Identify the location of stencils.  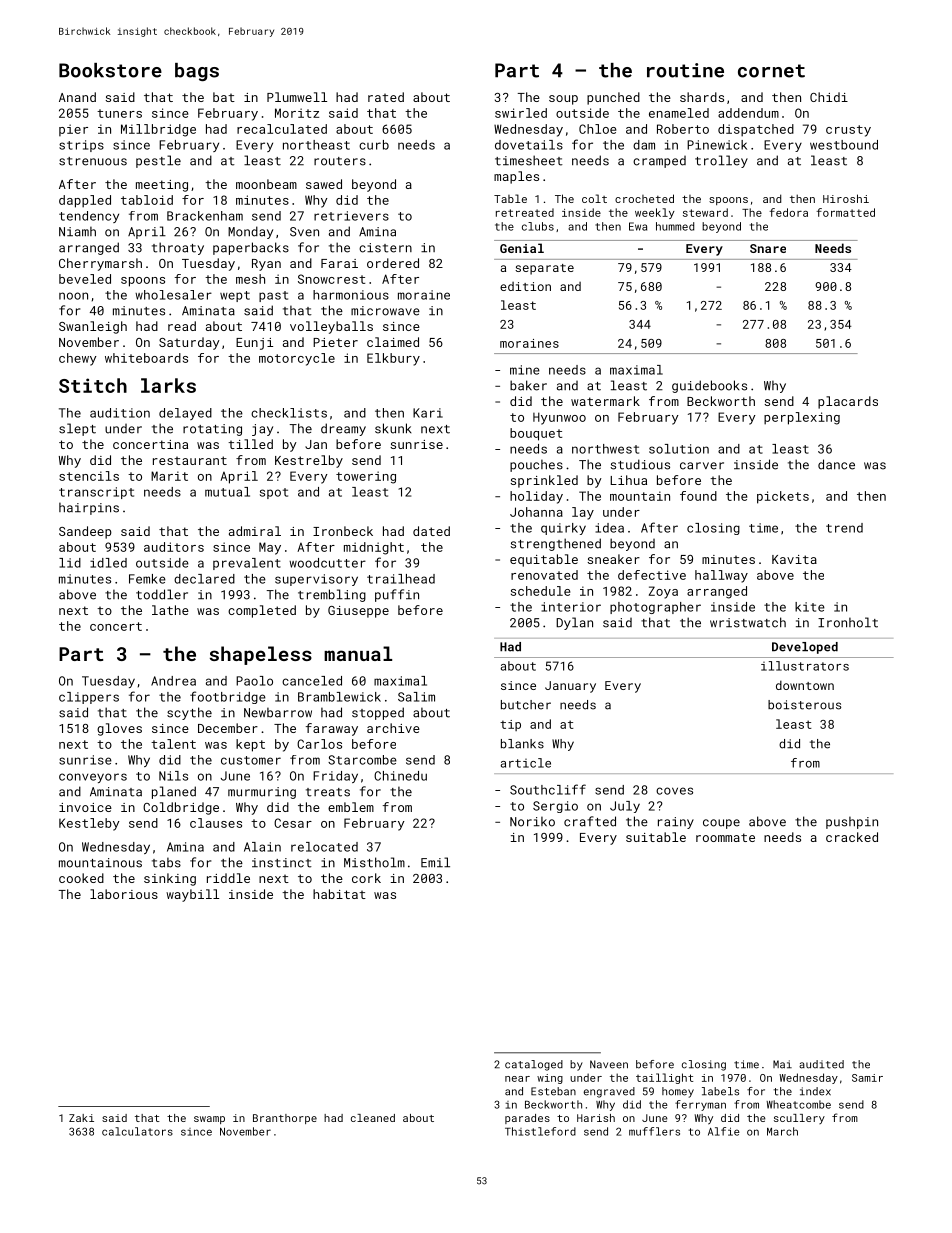
(89, 476).
